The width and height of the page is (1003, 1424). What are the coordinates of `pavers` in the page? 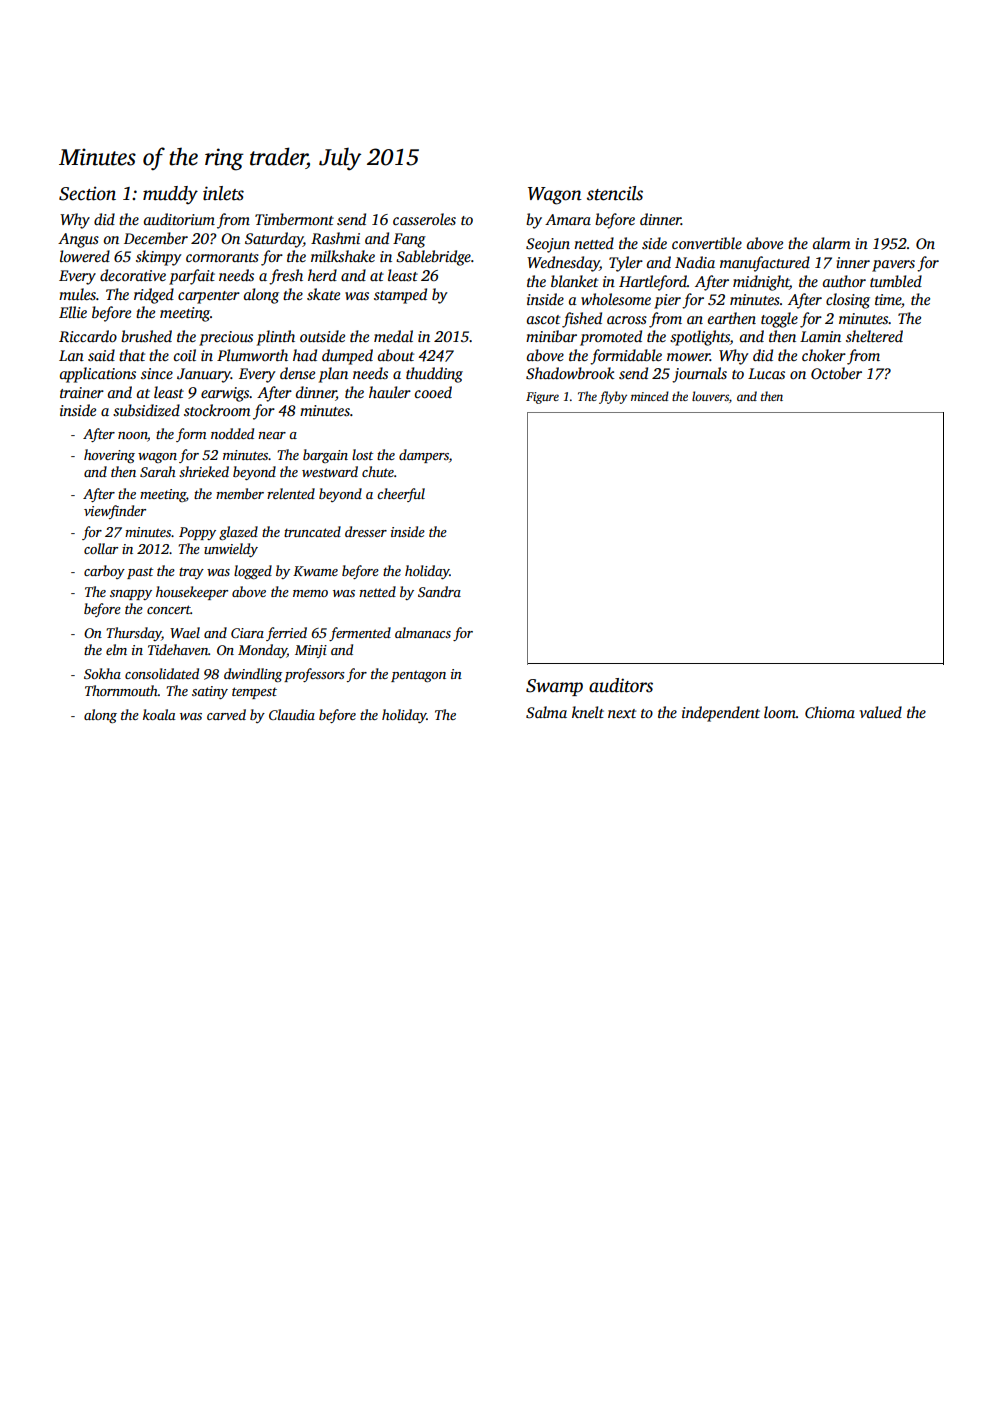 It's located at (893, 266).
